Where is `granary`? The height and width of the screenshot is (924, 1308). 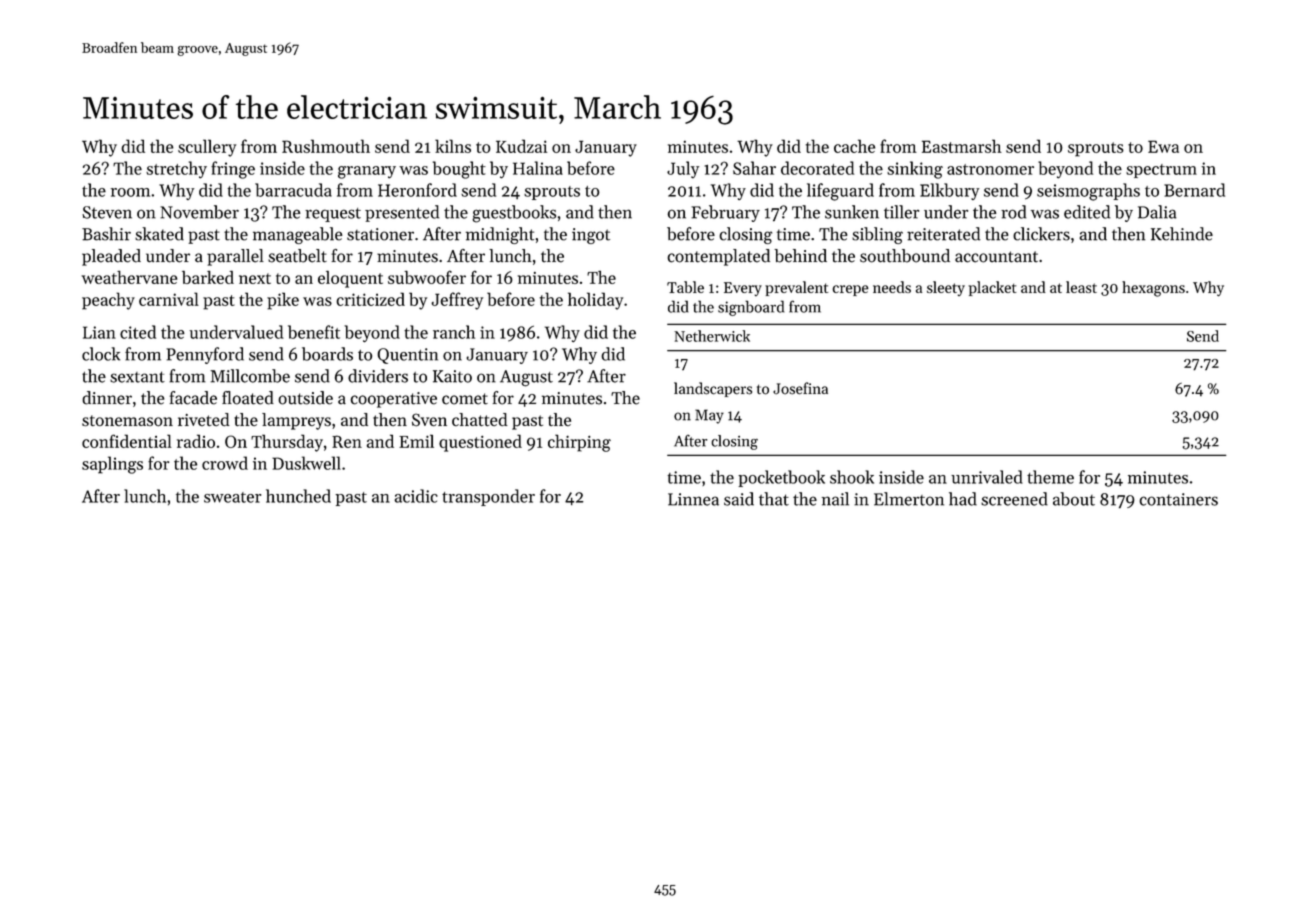
granary is located at coordinates (367, 172).
